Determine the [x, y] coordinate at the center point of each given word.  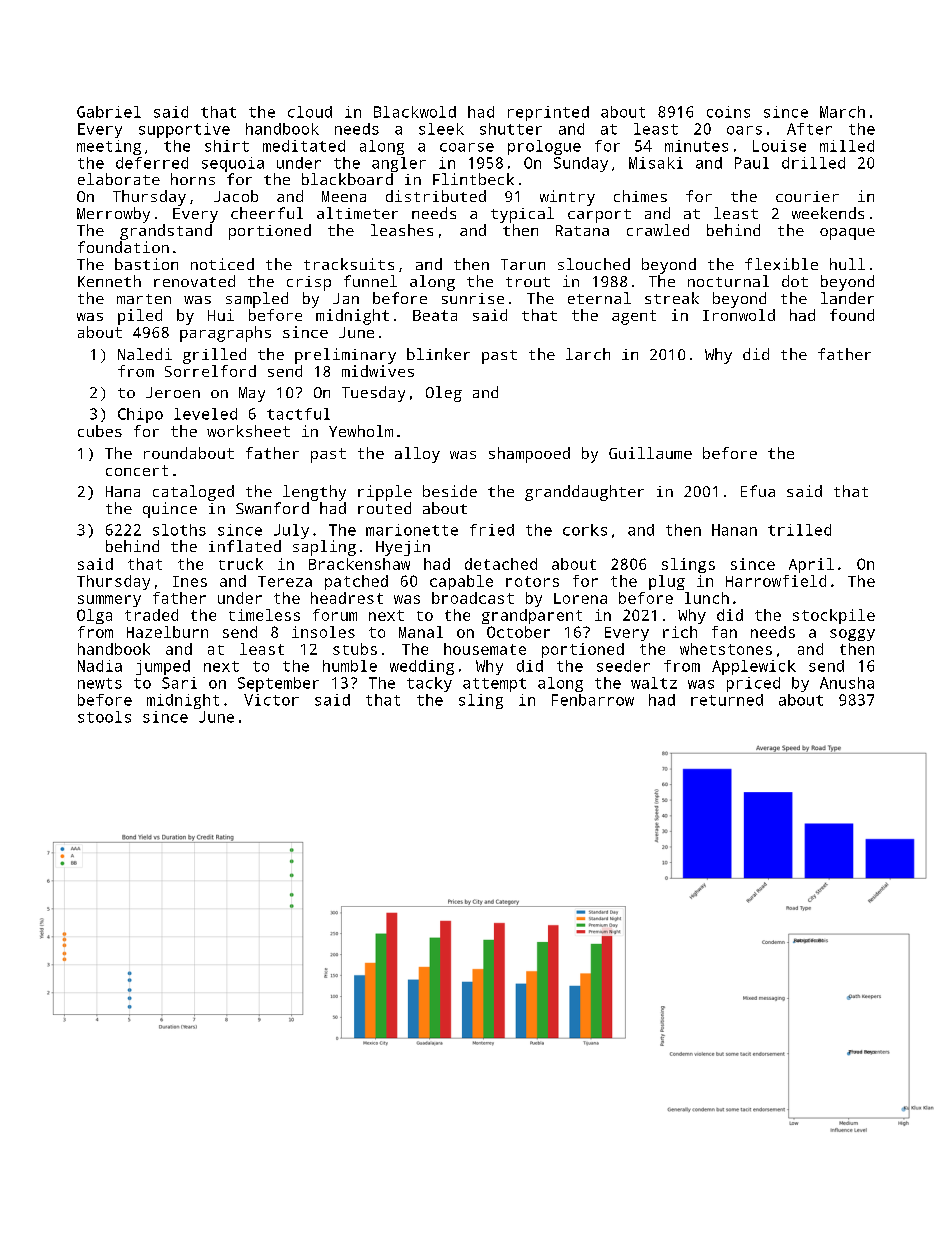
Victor [271, 700]
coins [728, 112]
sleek [441, 129]
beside [450, 491]
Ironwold [739, 315]
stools [104, 717]
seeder [623, 666]
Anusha [847, 683]
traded [151, 615]
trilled [799, 530]
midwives [378, 371]
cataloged [193, 493]
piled [140, 317]
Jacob [236, 196]
